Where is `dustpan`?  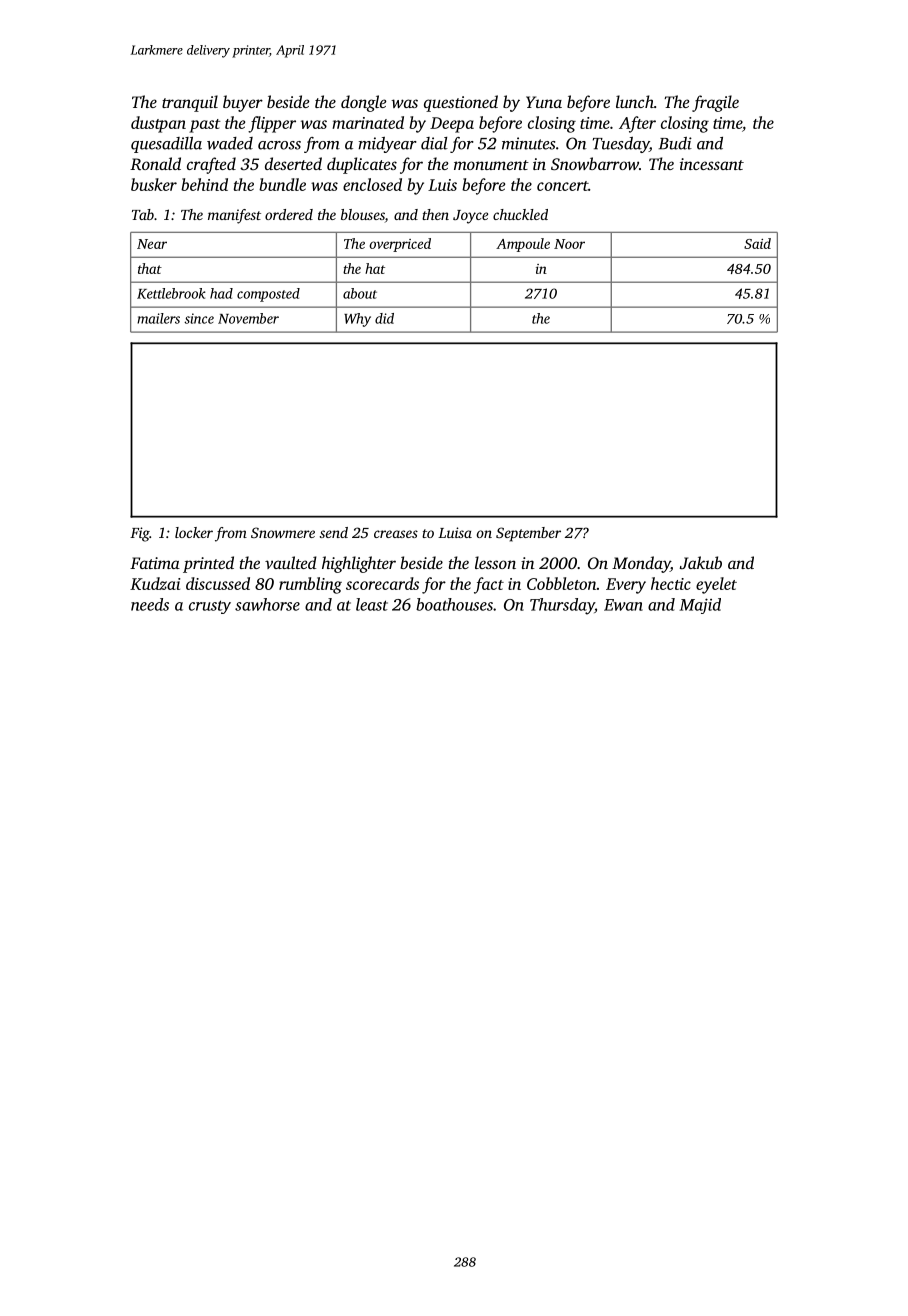 dustpan is located at coordinates (158, 124).
